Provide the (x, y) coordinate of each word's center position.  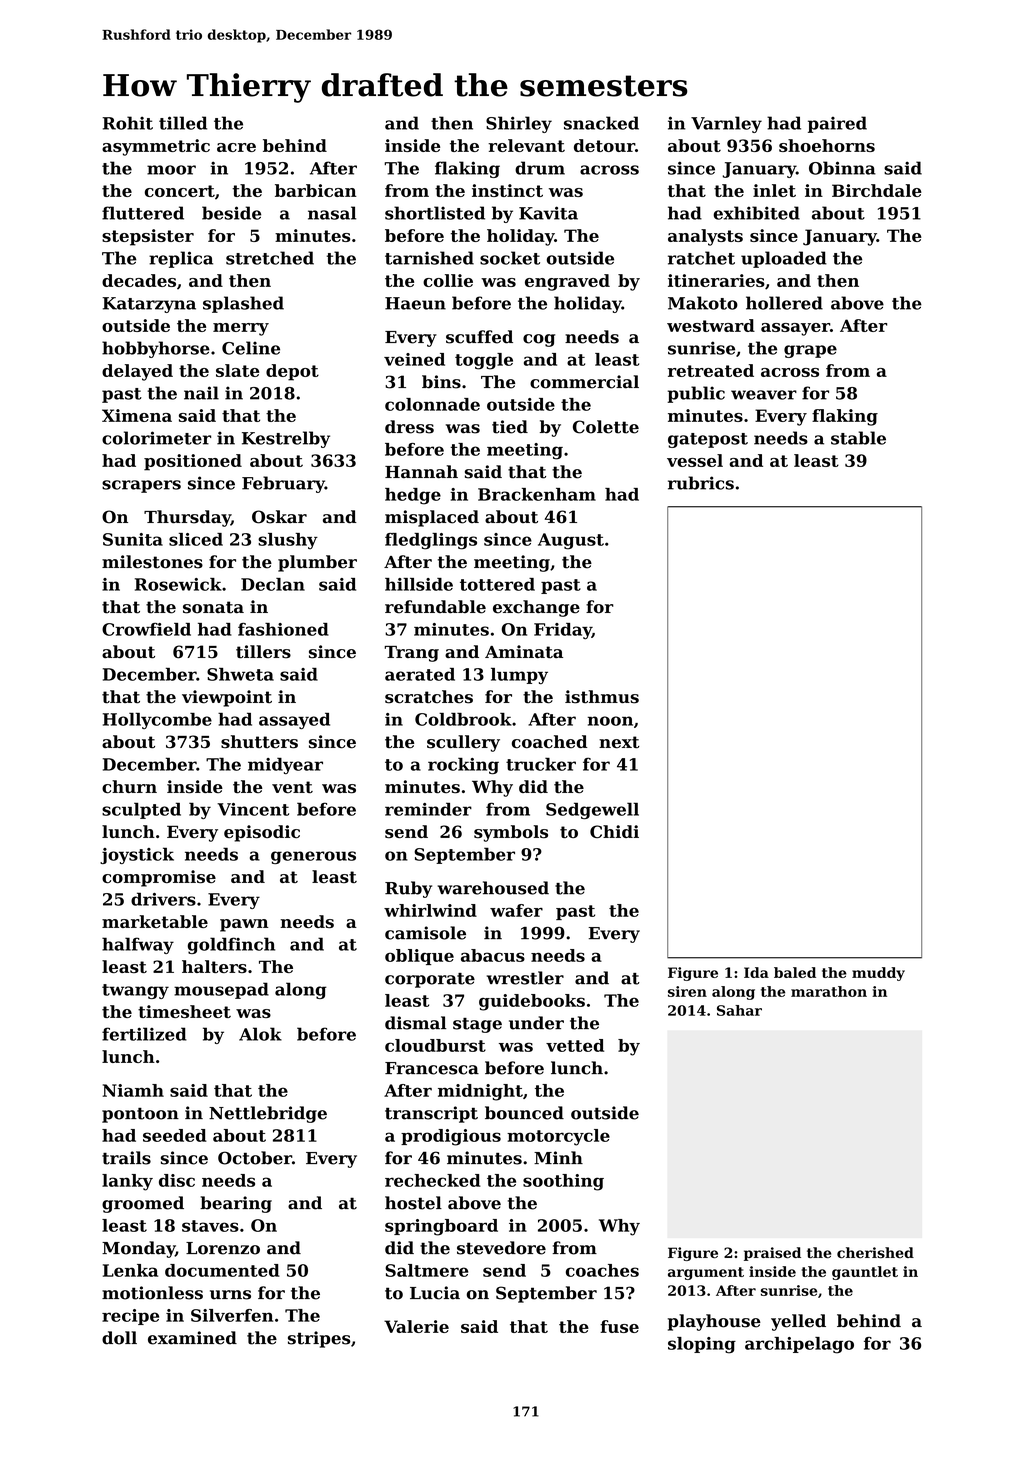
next (619, 742)
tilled (183, 123)
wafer (516, 910)
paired (837, 124)
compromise (159, 878)
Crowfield (146, 629)
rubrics (701, 483)
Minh (558, 1157)
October (255, 1158)
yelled (798, 1322)
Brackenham (537, 494)
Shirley (519, 124)
